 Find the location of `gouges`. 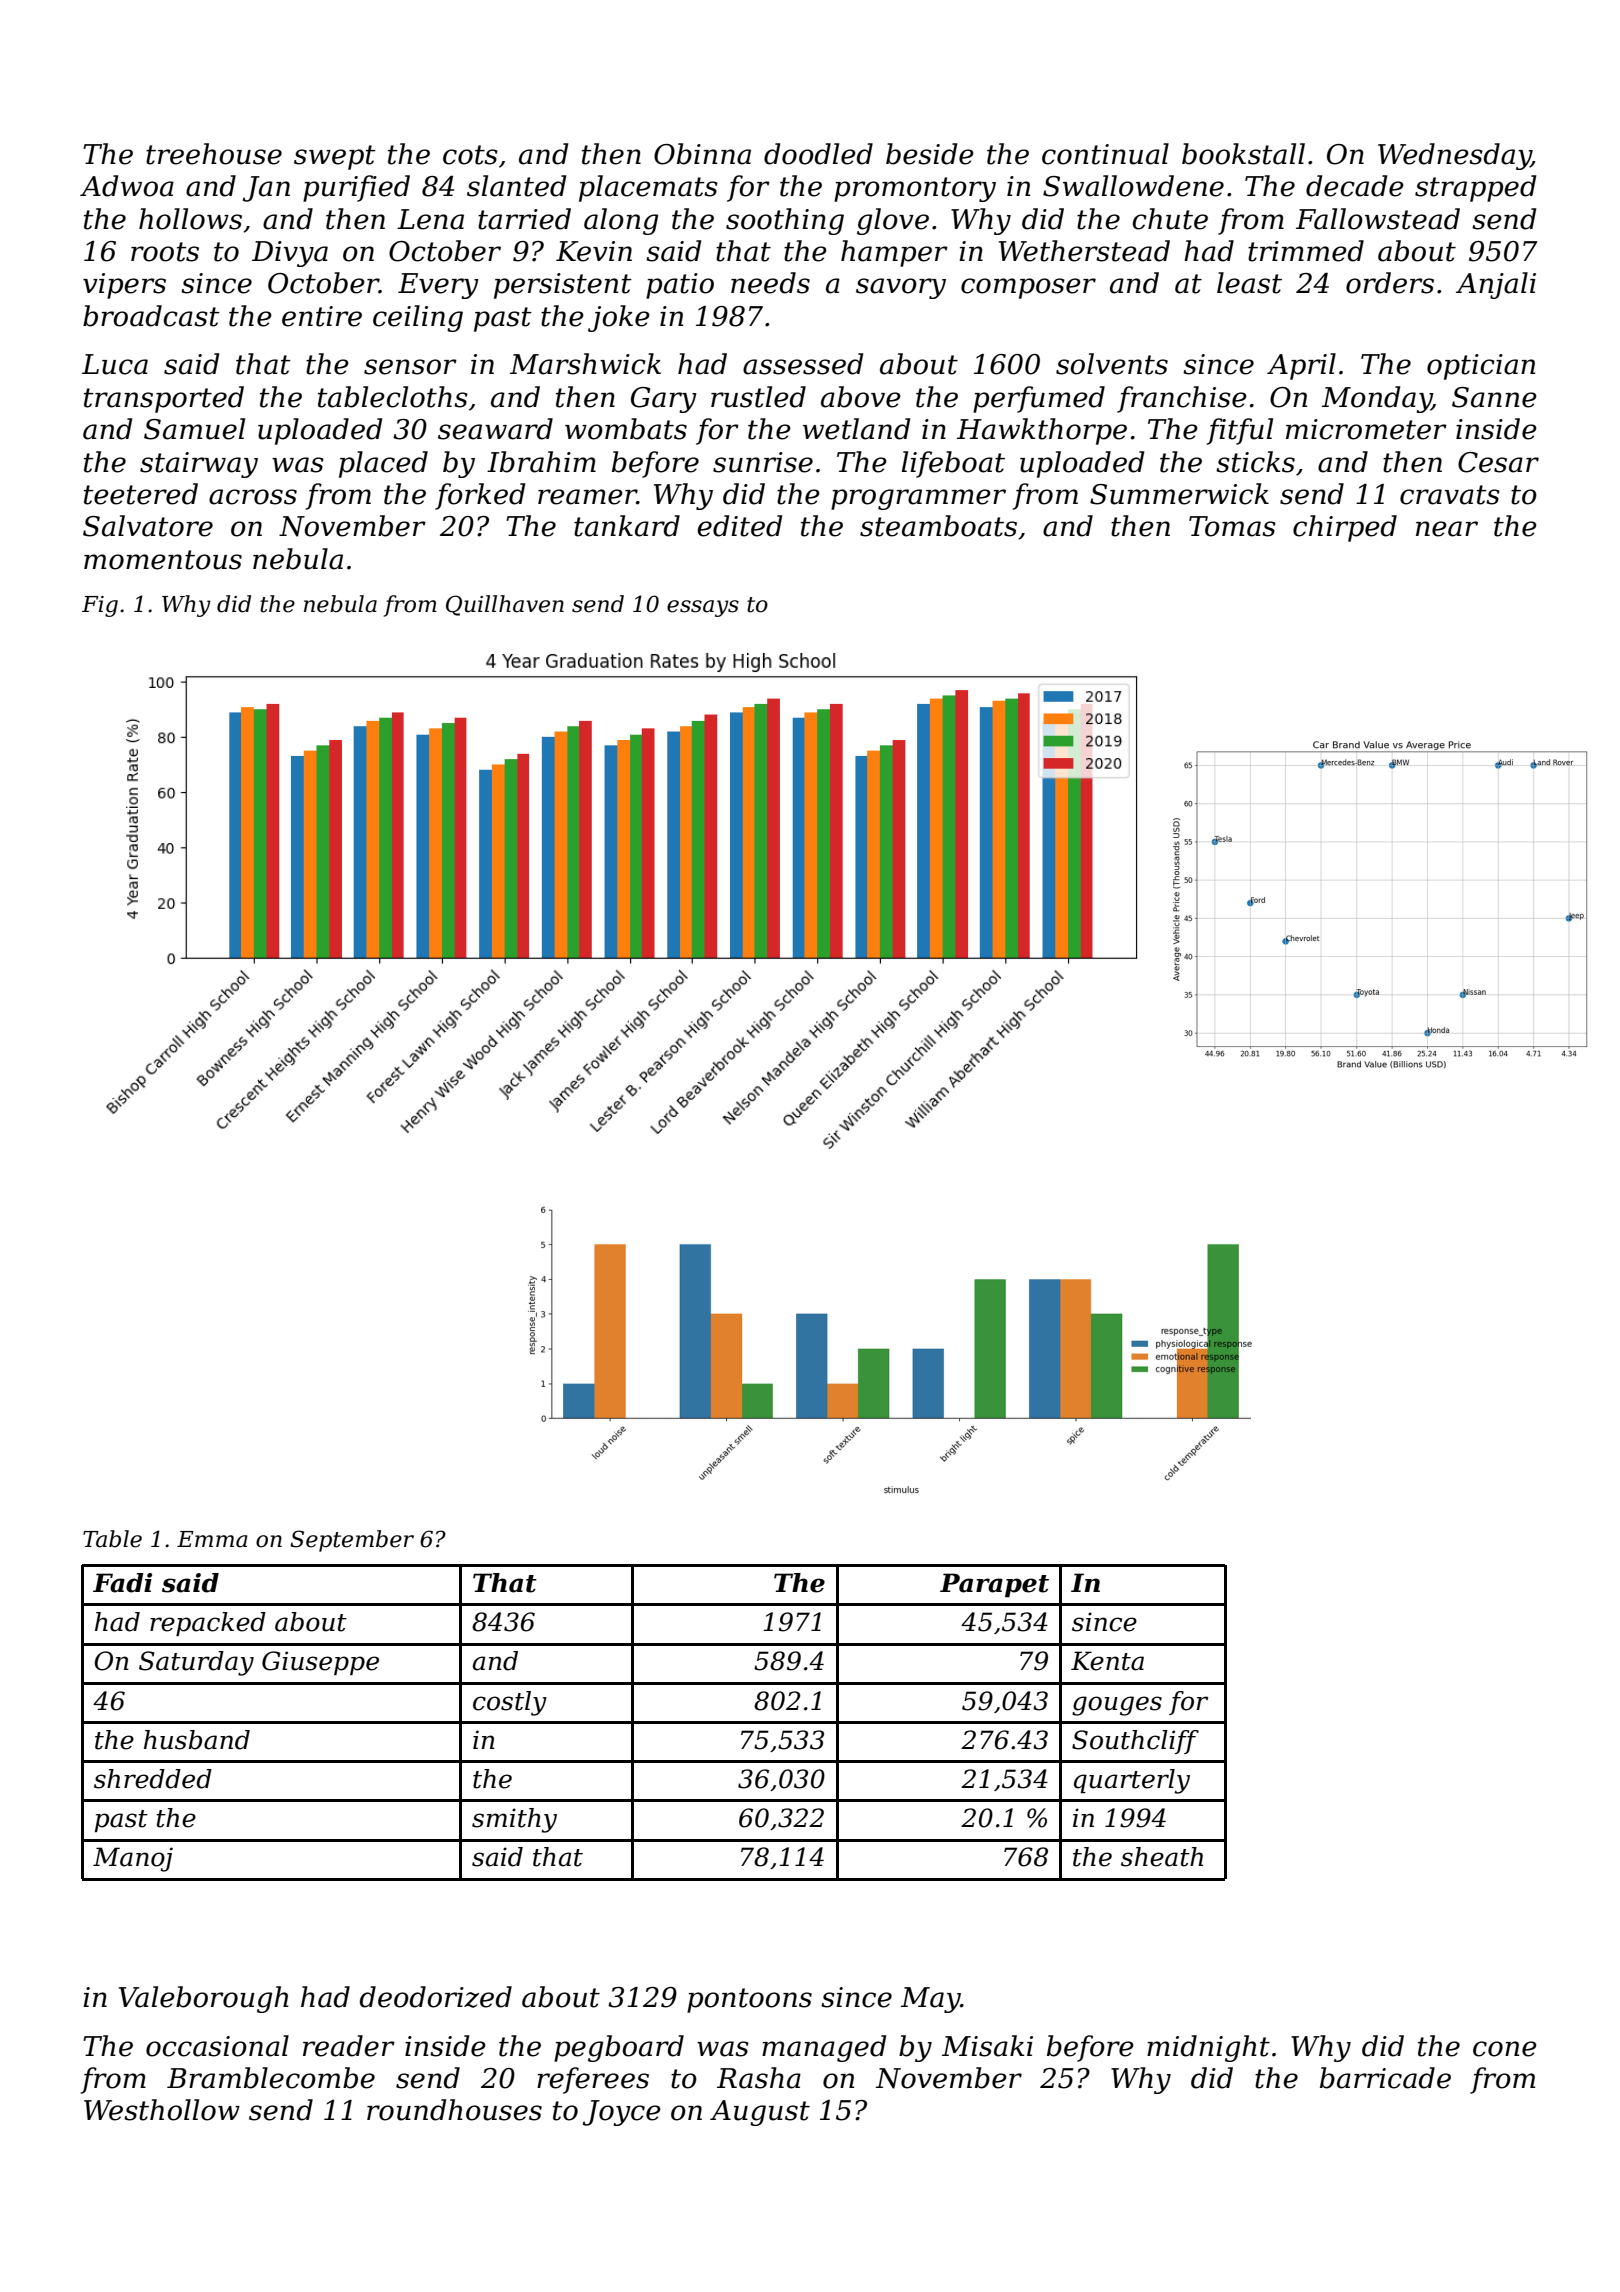

gouges is located at coordinates (1117, 1706).
